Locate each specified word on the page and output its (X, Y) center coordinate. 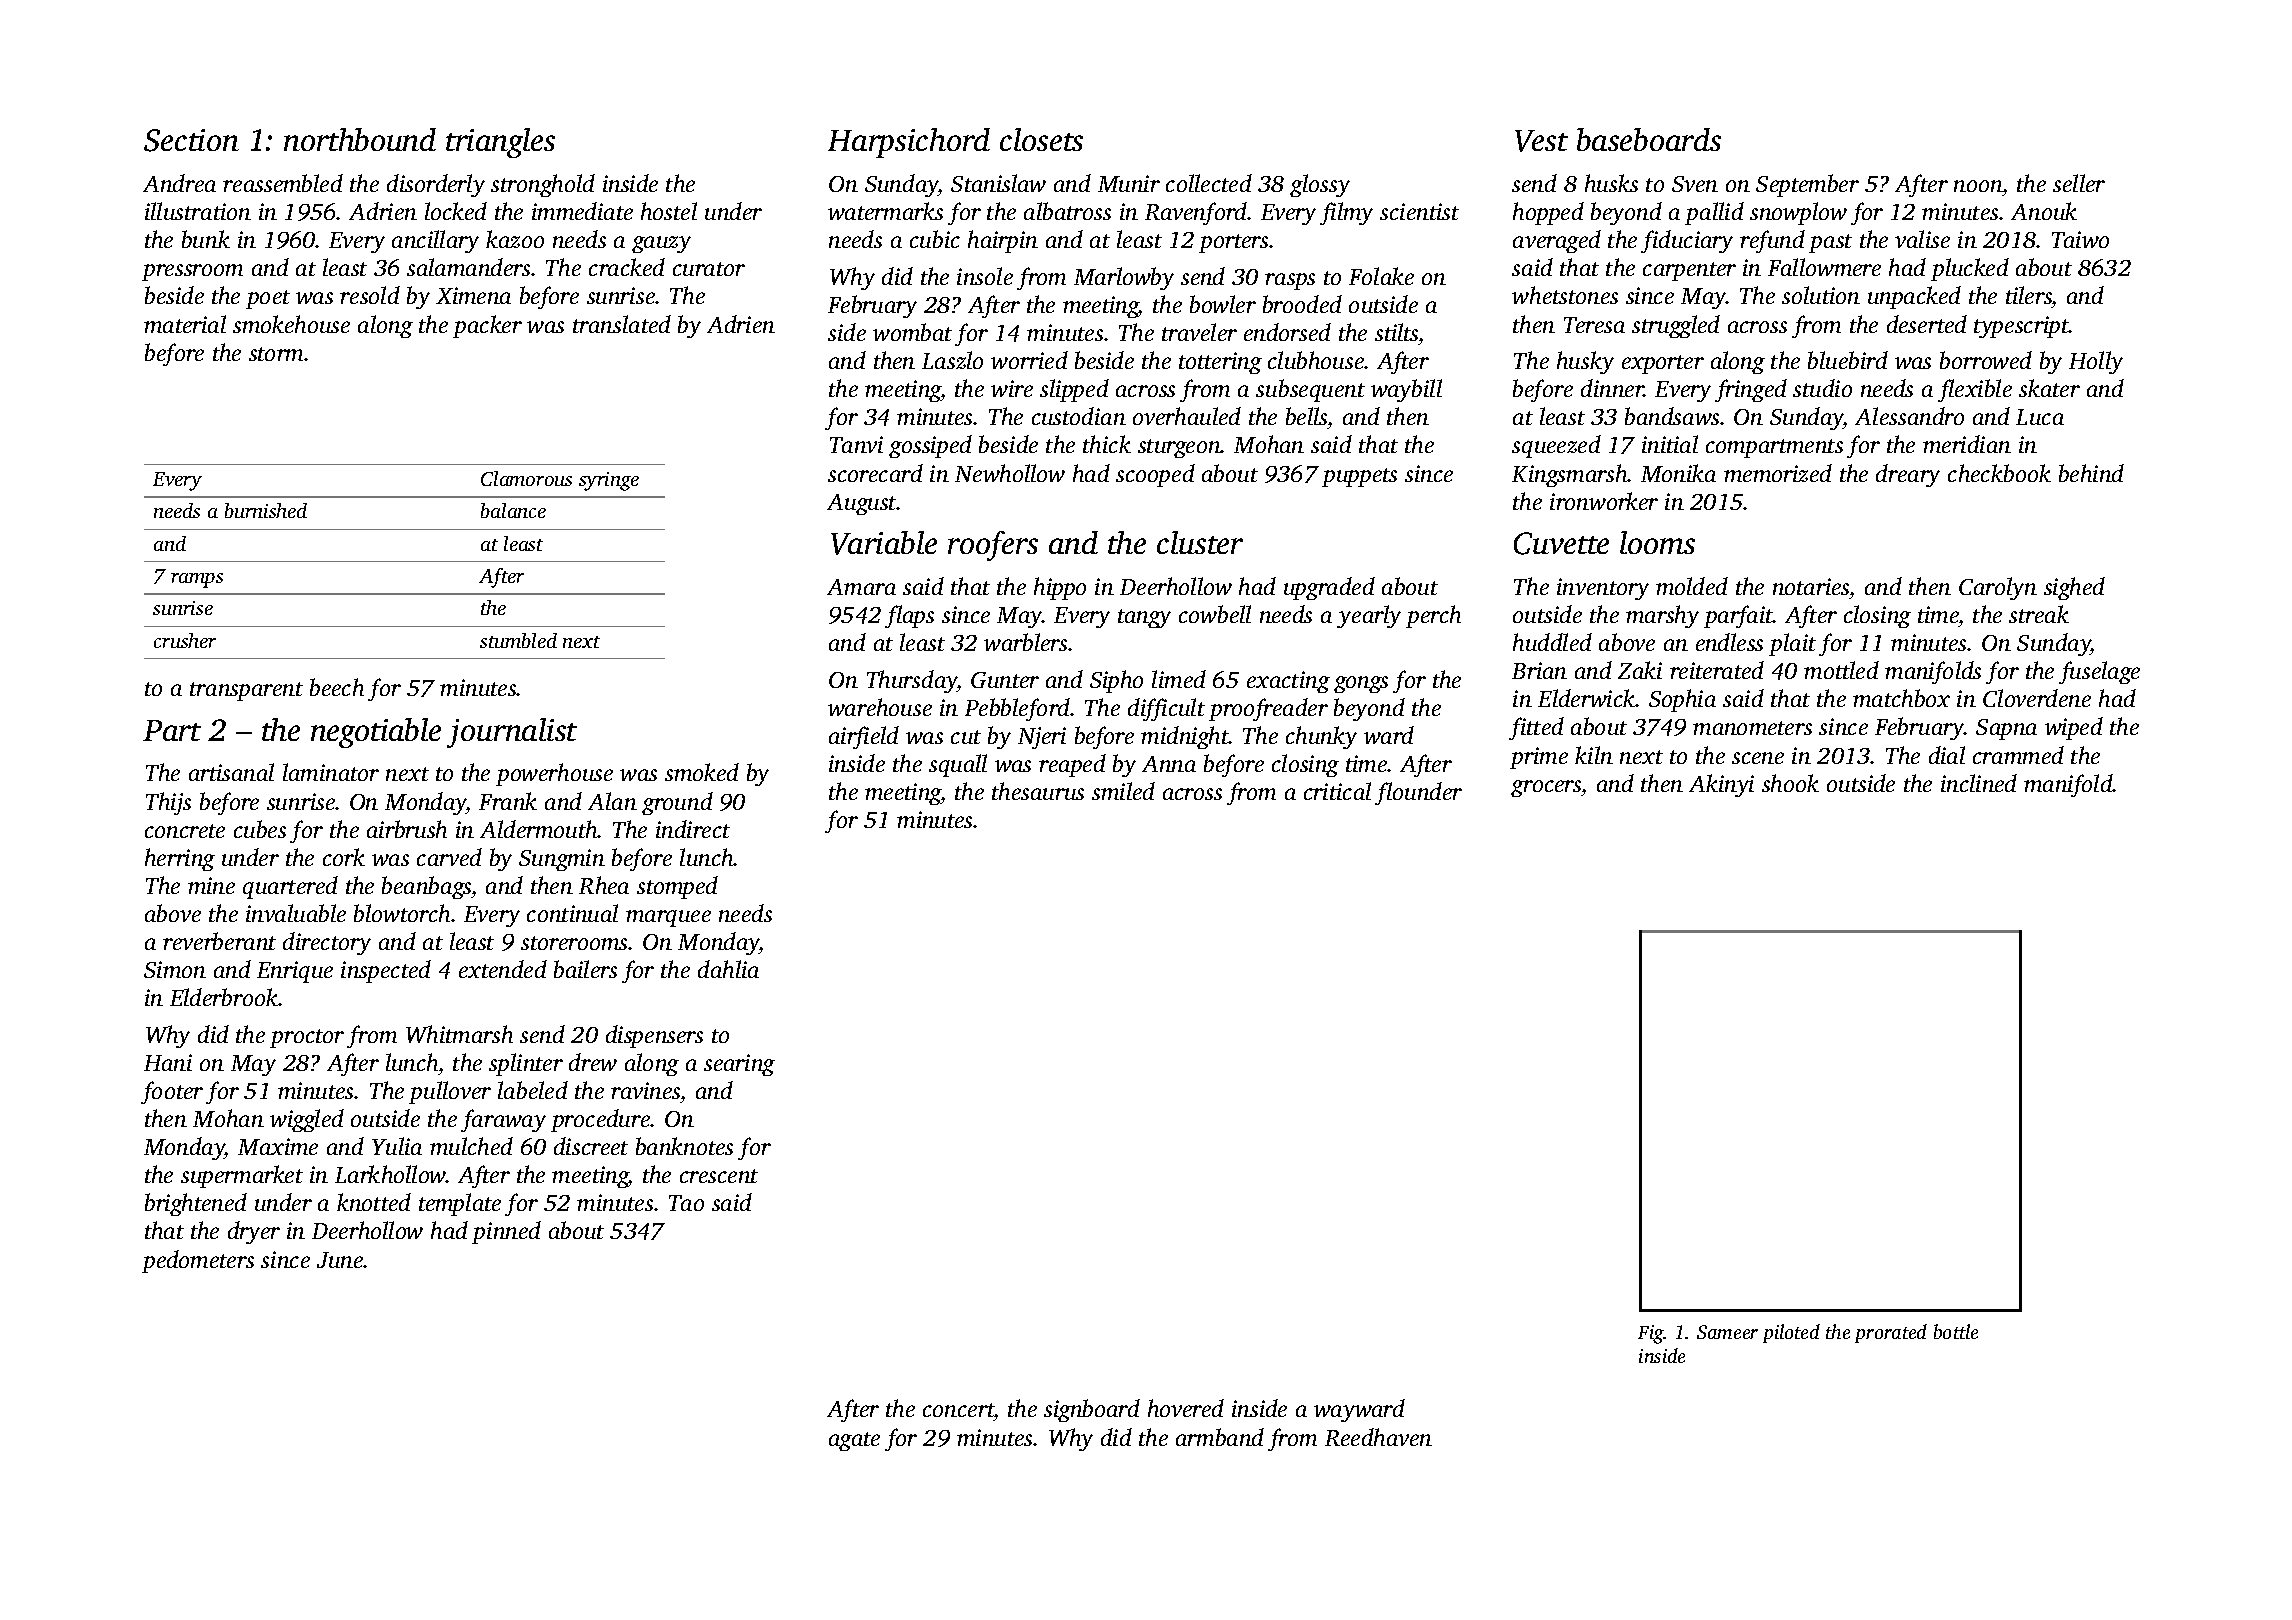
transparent (246, 691)
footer (172, 1092)
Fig (1651, 1334)
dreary (1908, 475)
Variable (884, 543)
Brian (1539, 670)
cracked (627, 267)
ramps (197, 580)
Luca (2040, 417)
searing (739, 1065)
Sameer (1727, 1332)
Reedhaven (1378, 1437)
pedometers (198, 1261)
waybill (1406, 390)
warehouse (880, 707)
